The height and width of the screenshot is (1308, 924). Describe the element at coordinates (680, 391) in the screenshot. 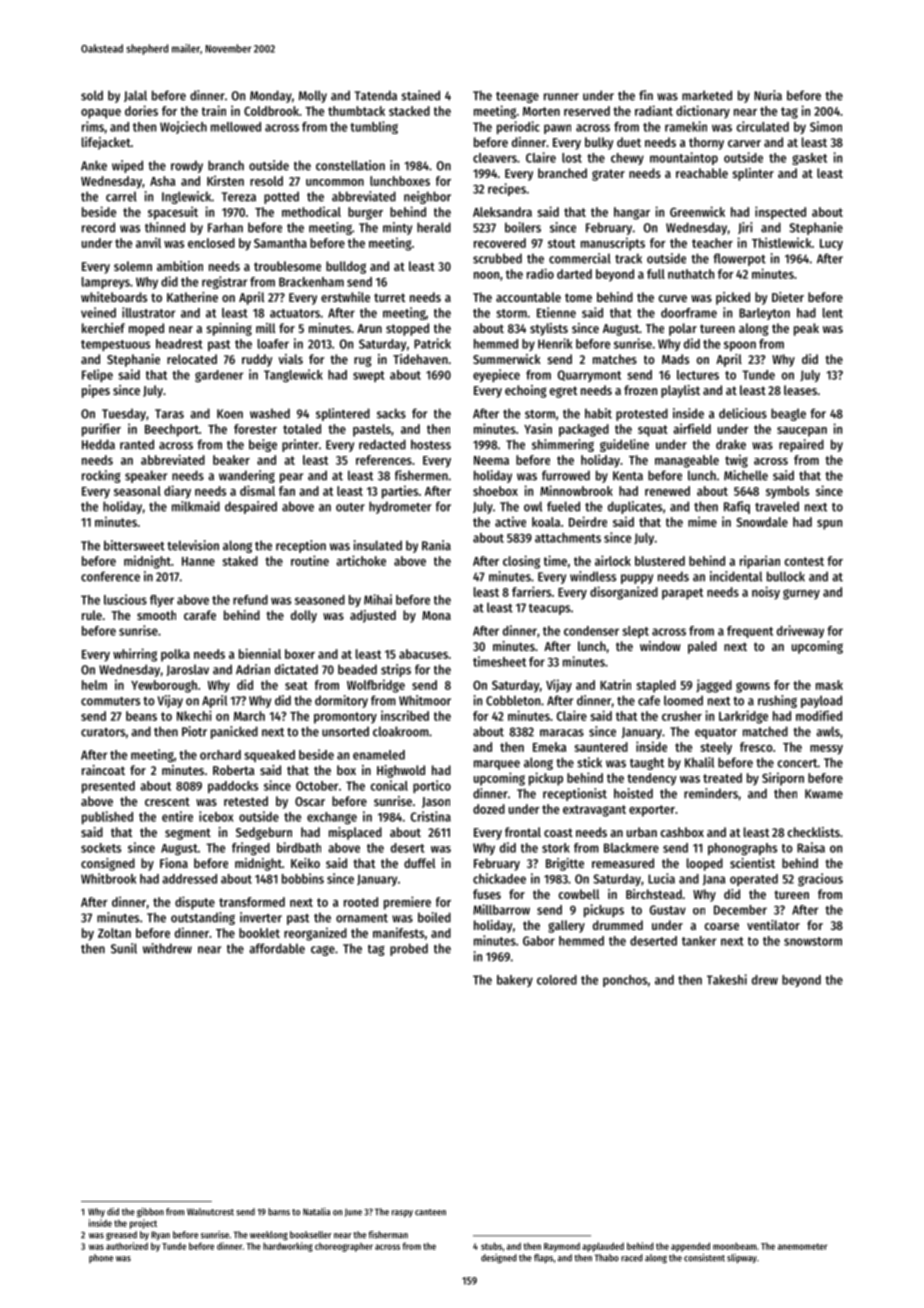

I see `playlist` at that location.
